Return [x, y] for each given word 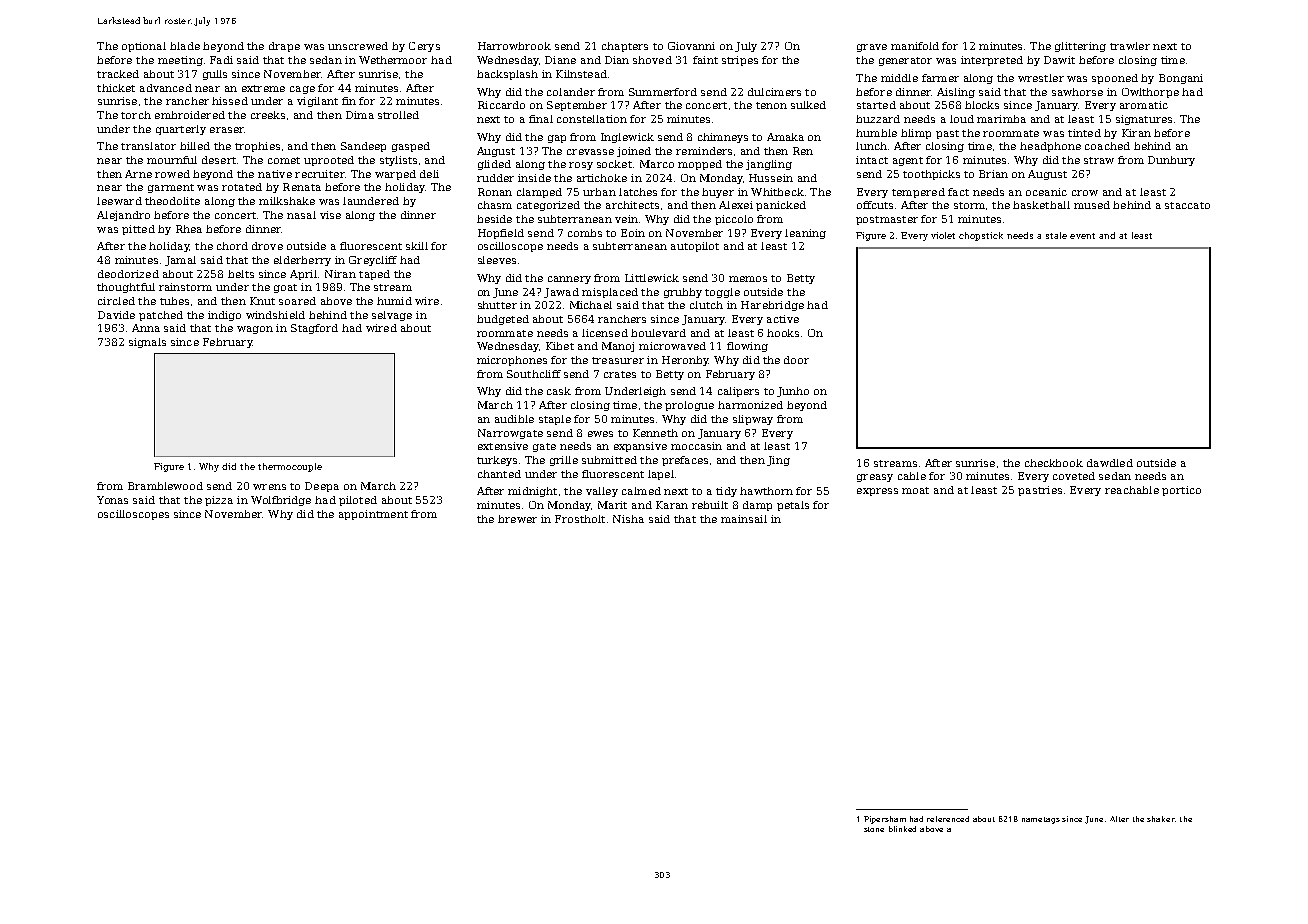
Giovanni [691, 46]
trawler [1130, 46]
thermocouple [290, 467]
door [796, 360]
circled [116, 301]
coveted [1074, 476]
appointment [373, 515]
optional [144, 47]
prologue [689, 406]
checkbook [1054, 463]
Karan [672, 505]
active [783, 319]
